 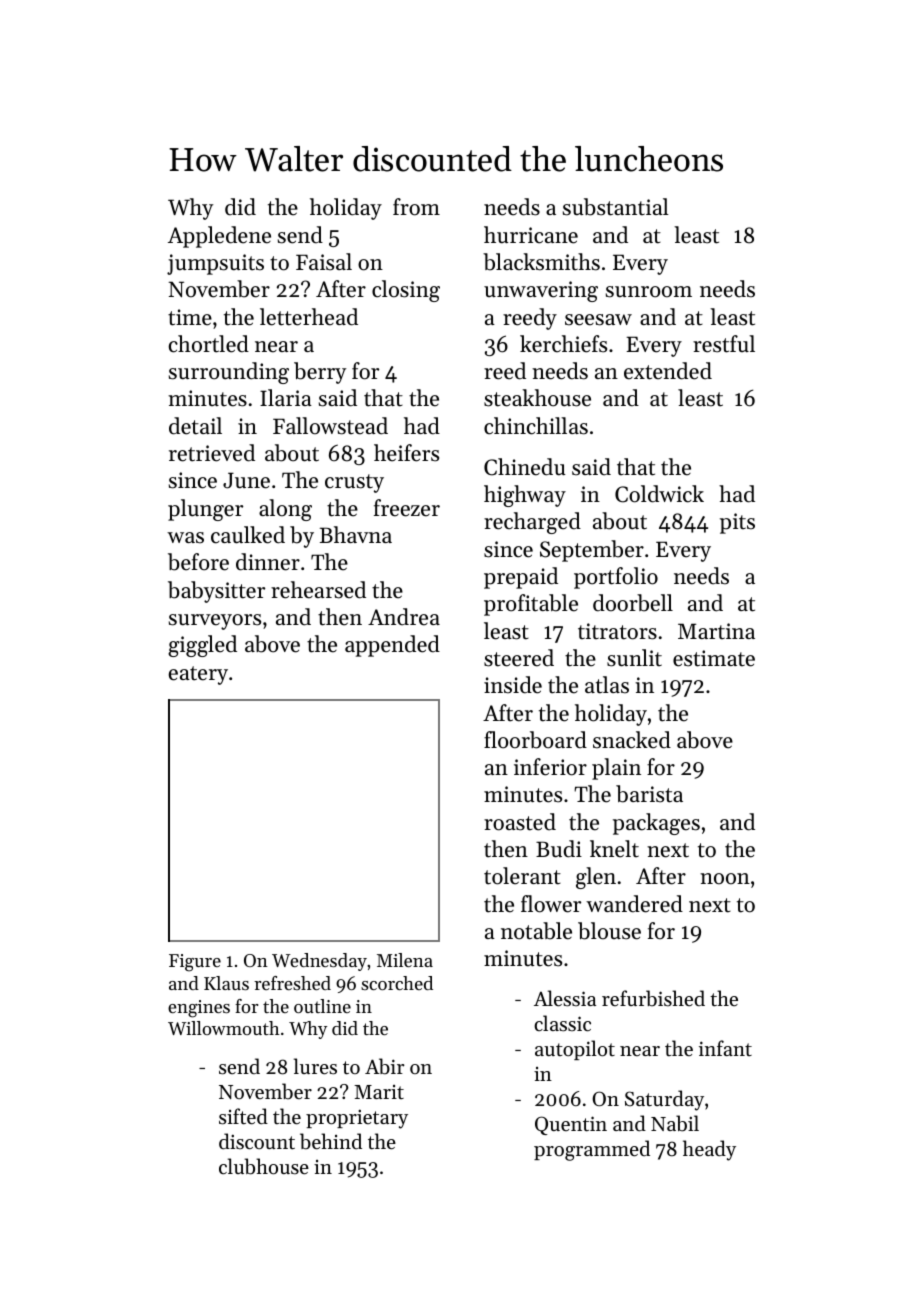 What do you see at coordinates (215, 264) in the page?
I see `jumpsuits` at bounding box center [215, 264].
